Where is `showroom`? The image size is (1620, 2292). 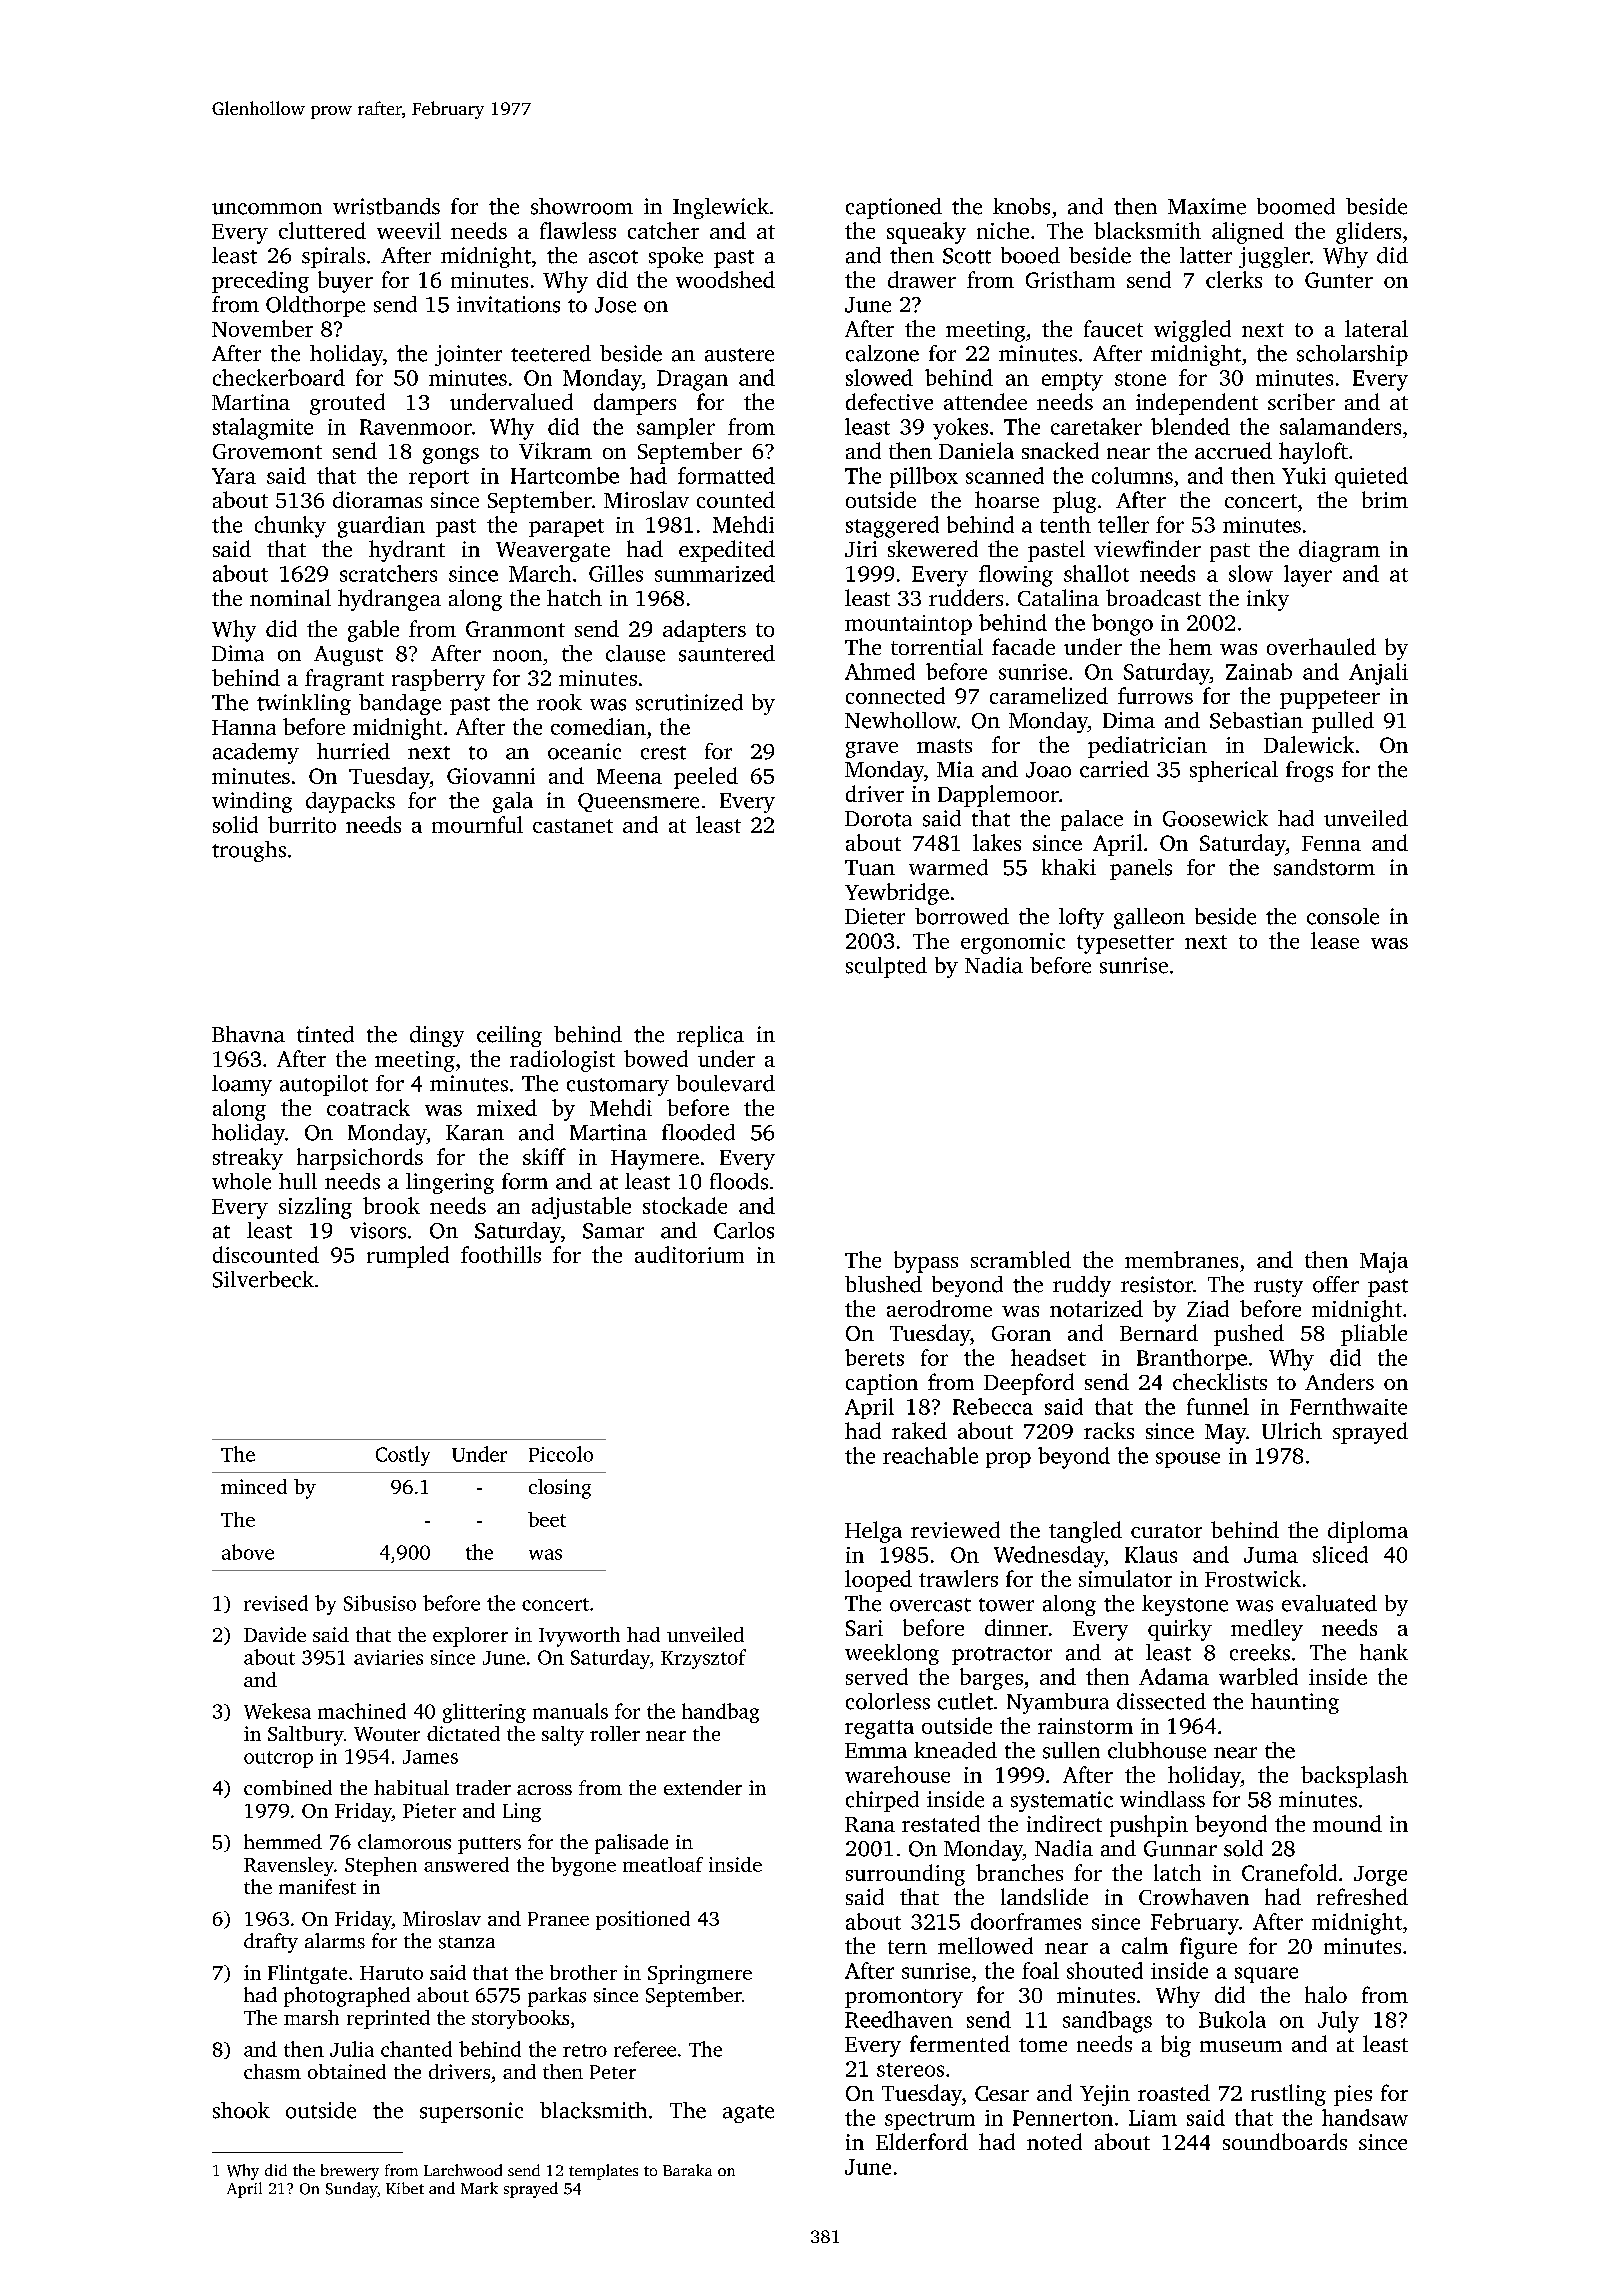 showroom is located at coordinates (582, 206).
